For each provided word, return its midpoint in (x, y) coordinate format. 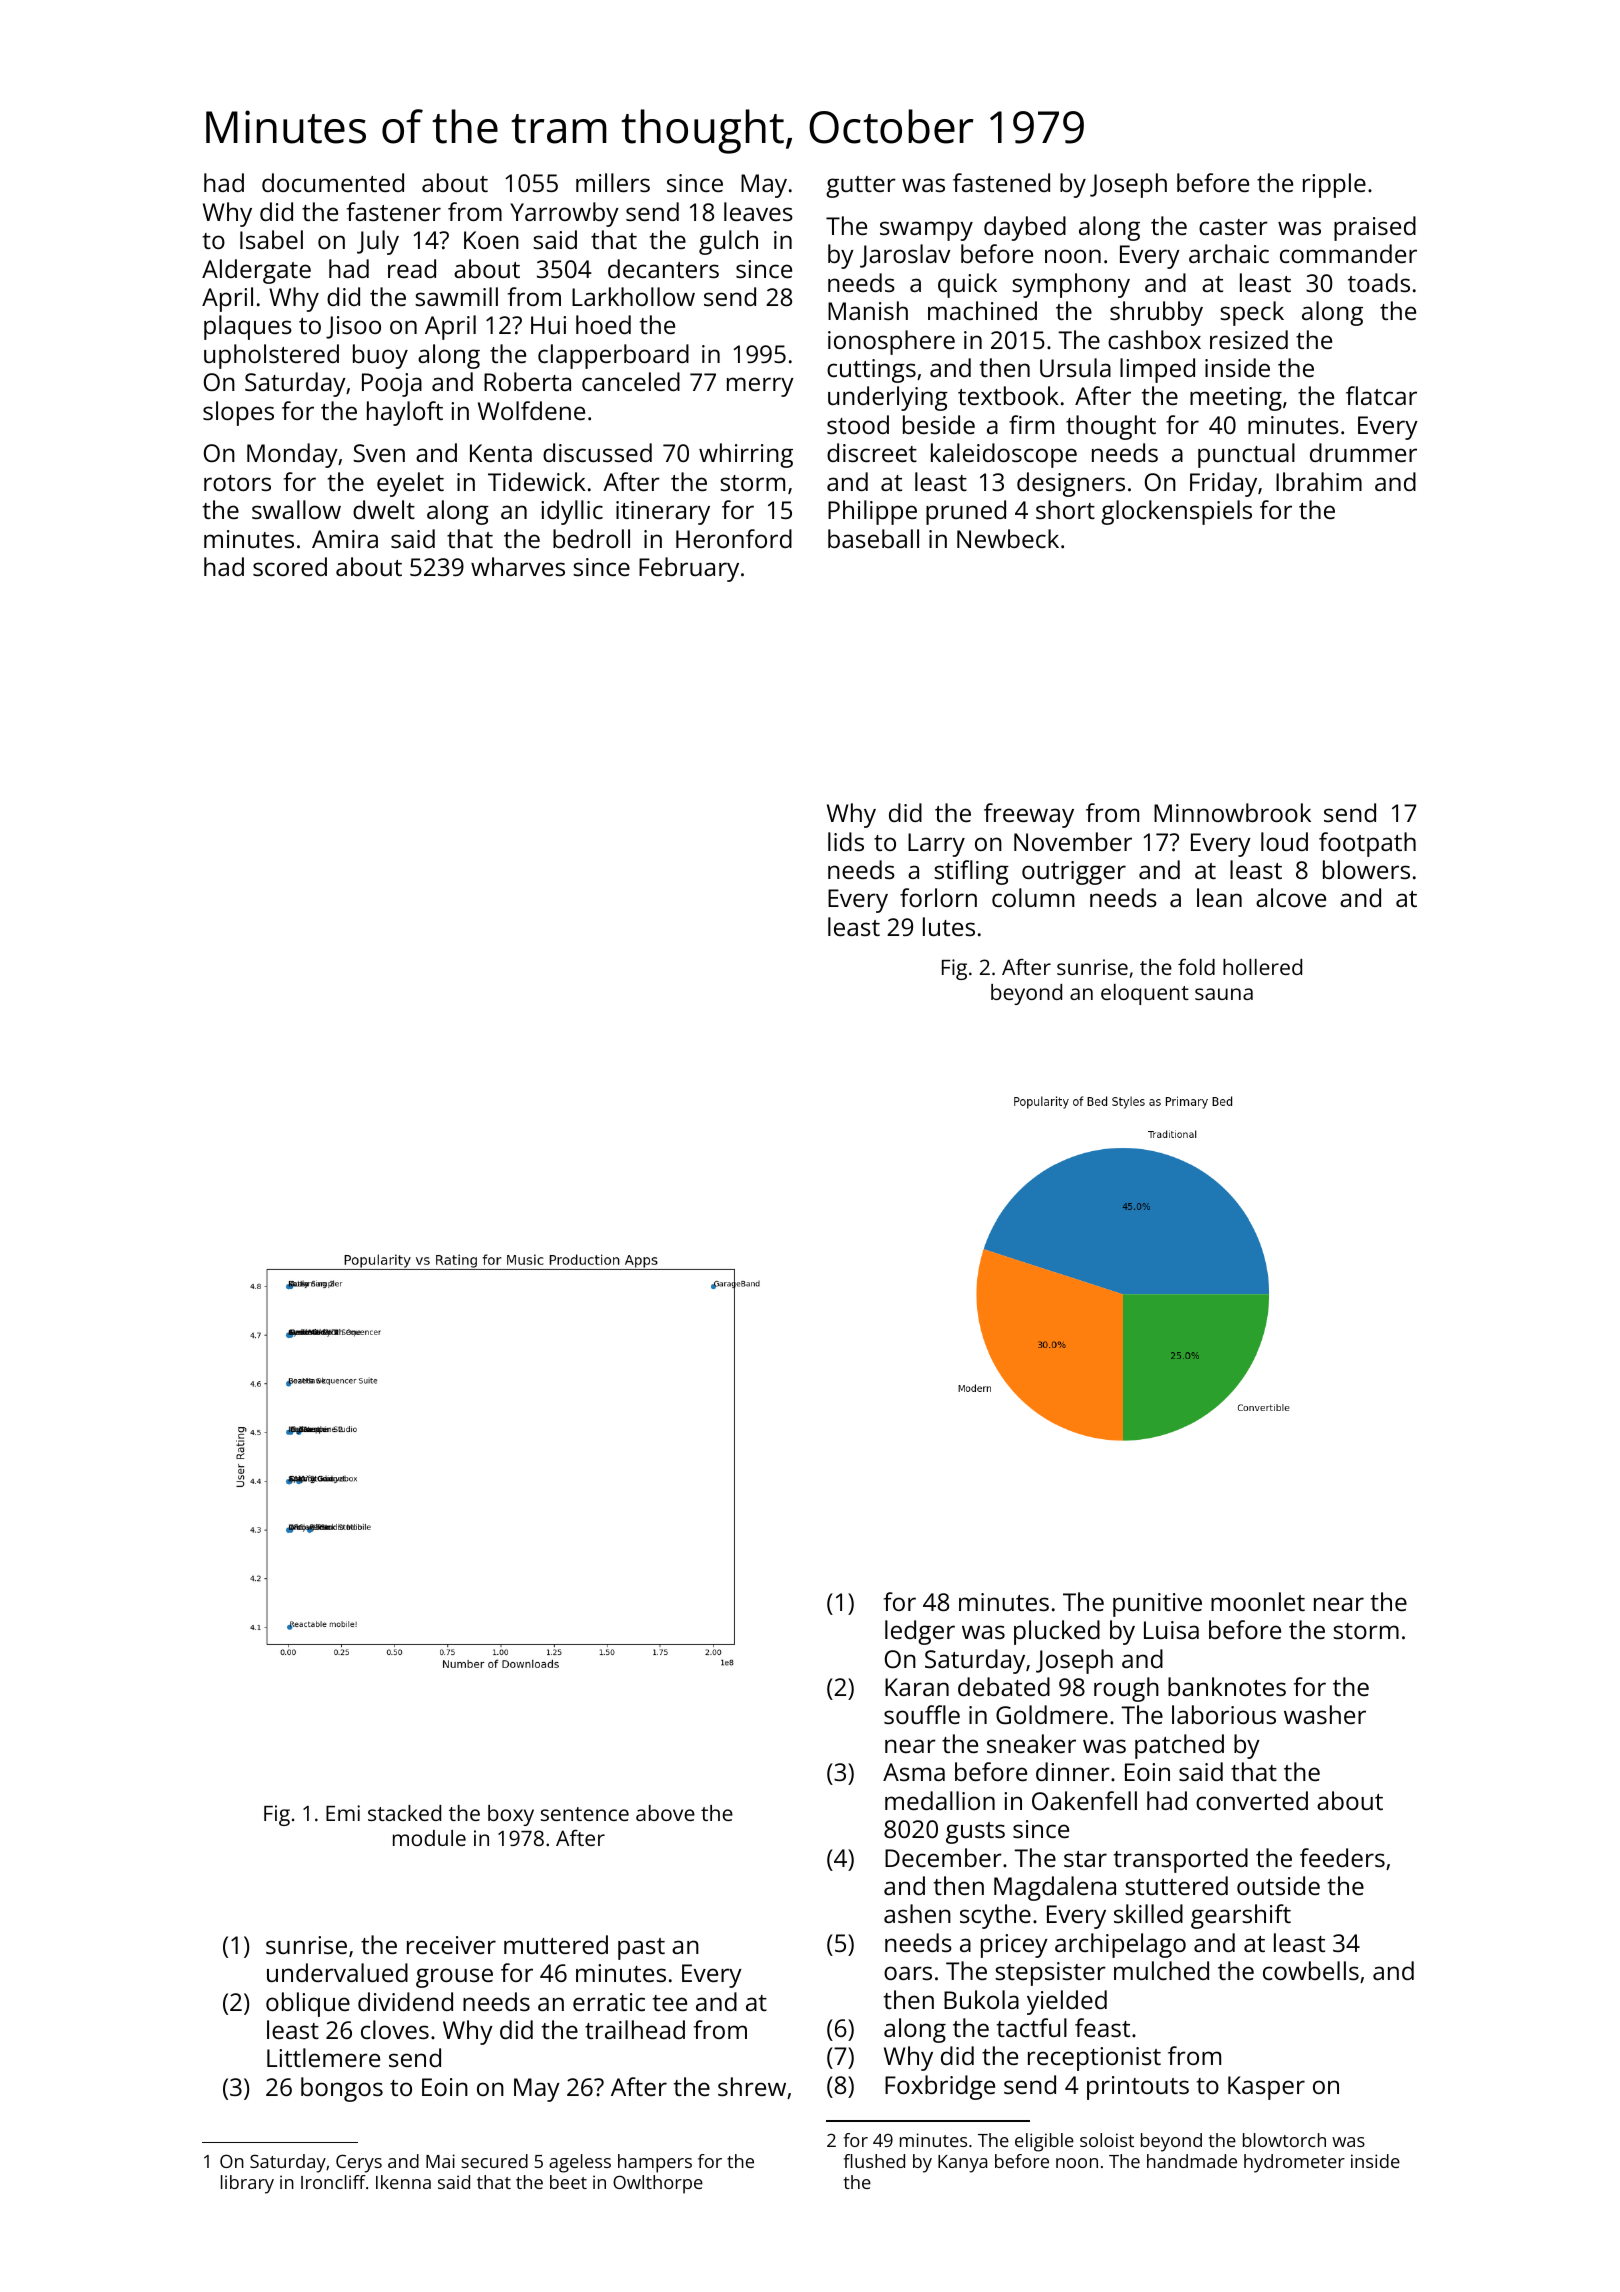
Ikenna (403, 2182)
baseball (873, 538)
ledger (920, 1632)
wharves (518, 566)
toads (1379, 282)
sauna (1224, 994)
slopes (238, 413)
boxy (511, 1815)
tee (670, 2003)
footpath (1367, 844)
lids (846, 841)
